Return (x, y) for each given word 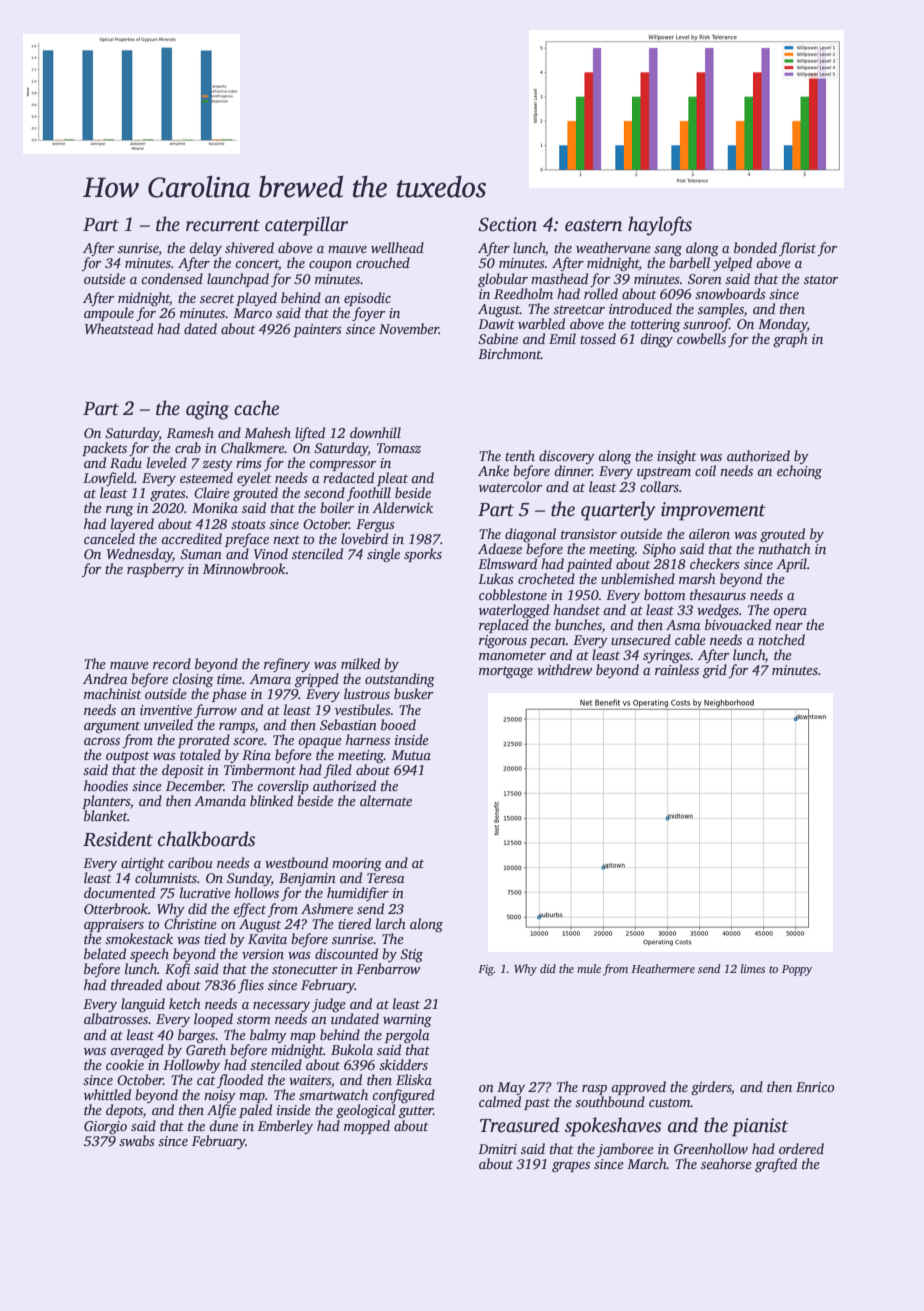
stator (821, 279)
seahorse (726, 1163)
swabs (137, 1140)
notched (781, 639)
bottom (664, 594)
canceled (109, 538)
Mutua (411, 755)
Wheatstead (119, 328)
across (102, 741)
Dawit (496, 324)
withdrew (564, 669)
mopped (367, 1127)
